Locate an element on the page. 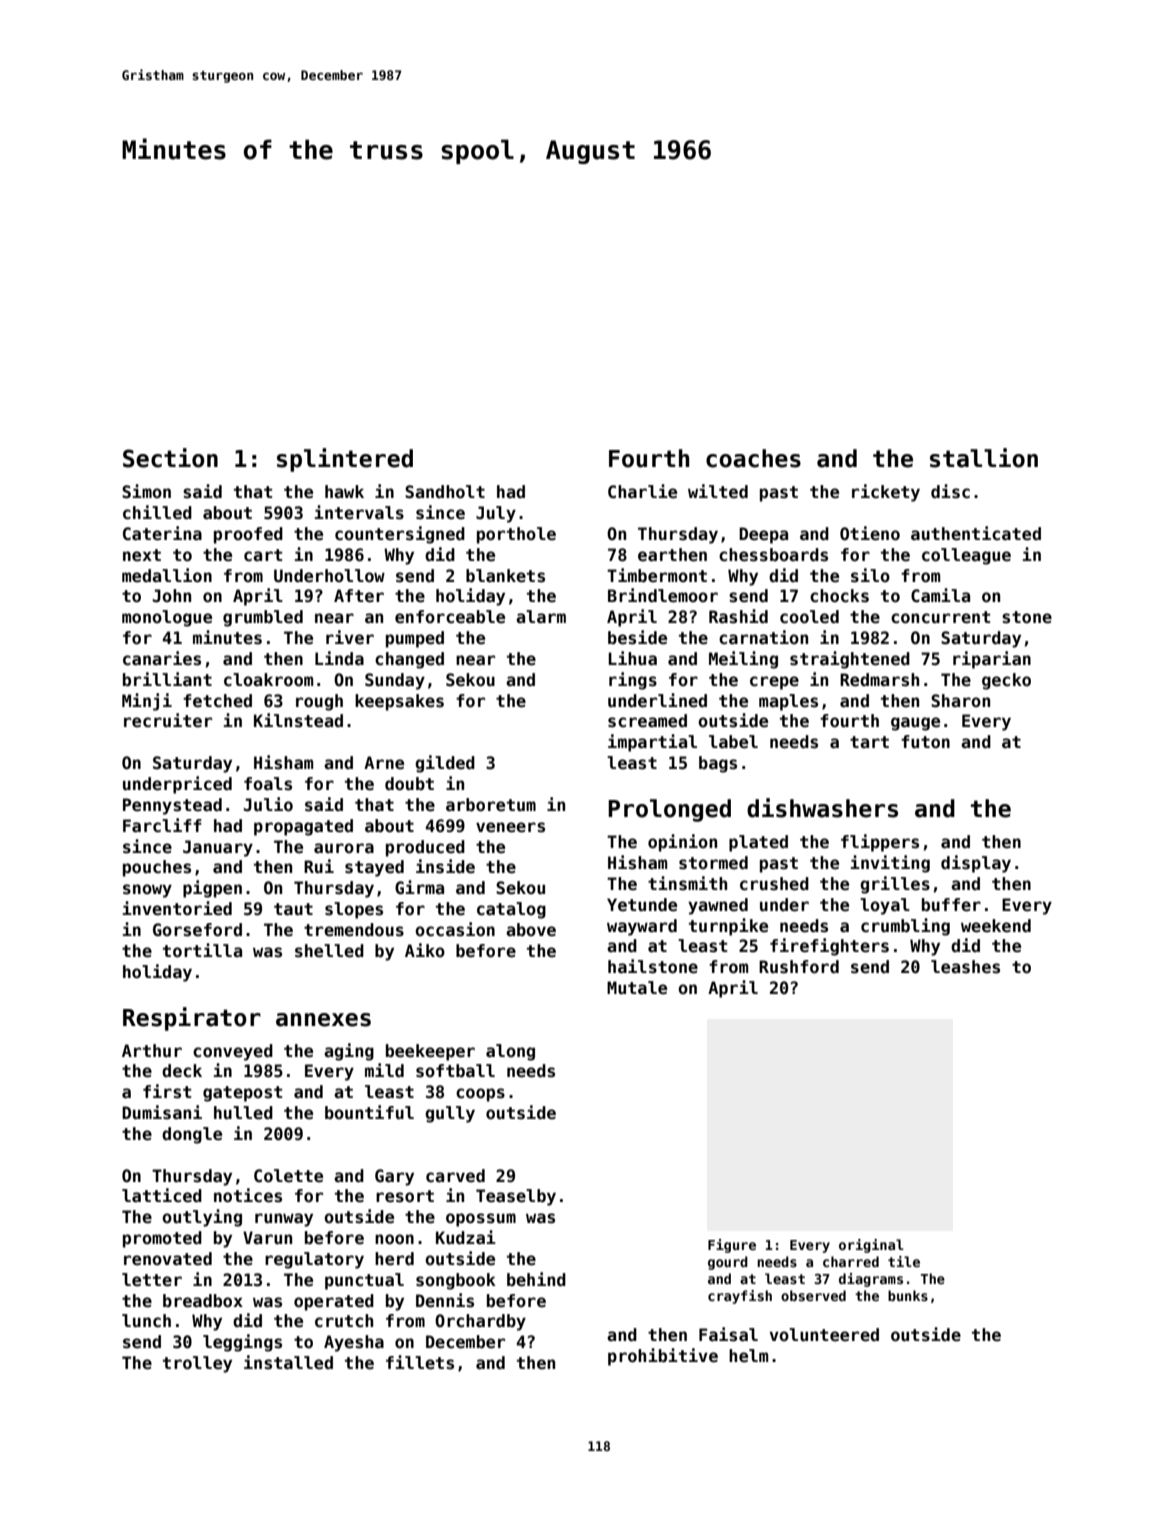  coaches is located at coordinates (753, 458).
